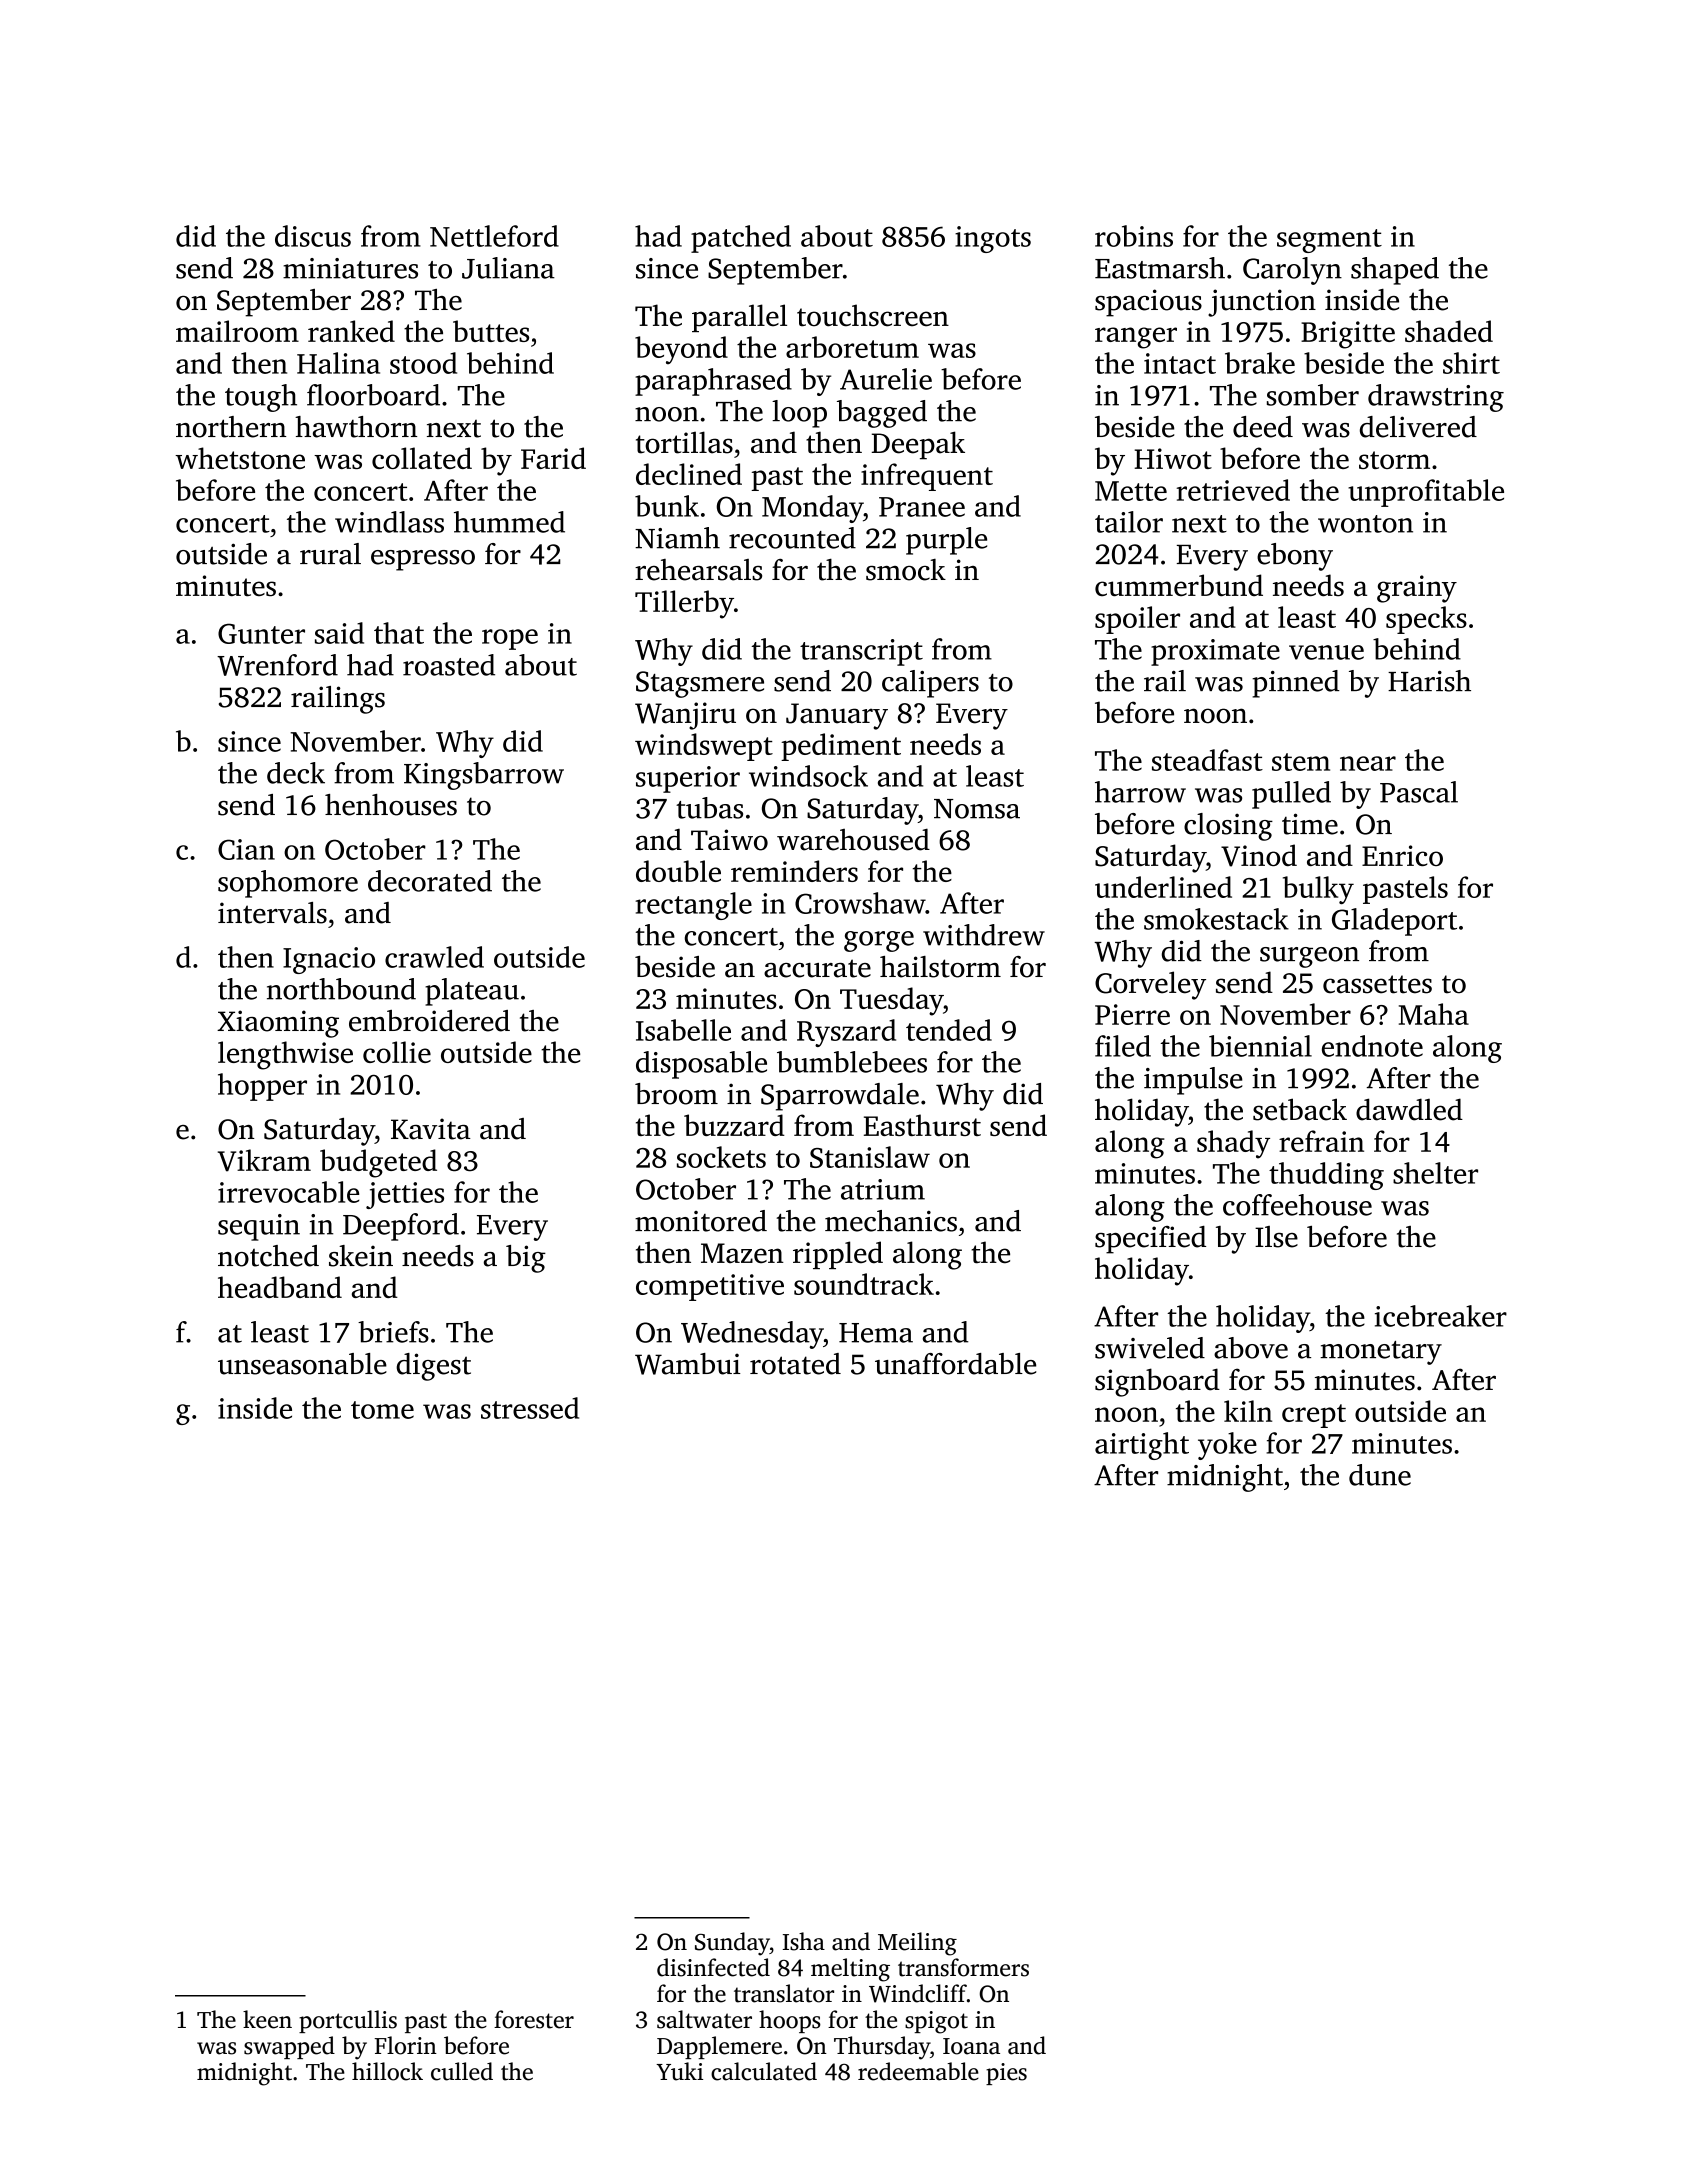 Image resolution: width=1683 pixels, height=2178 pixels. Describe the element at coordinates (1326, 652) in the document. I see `venue` at that location.
